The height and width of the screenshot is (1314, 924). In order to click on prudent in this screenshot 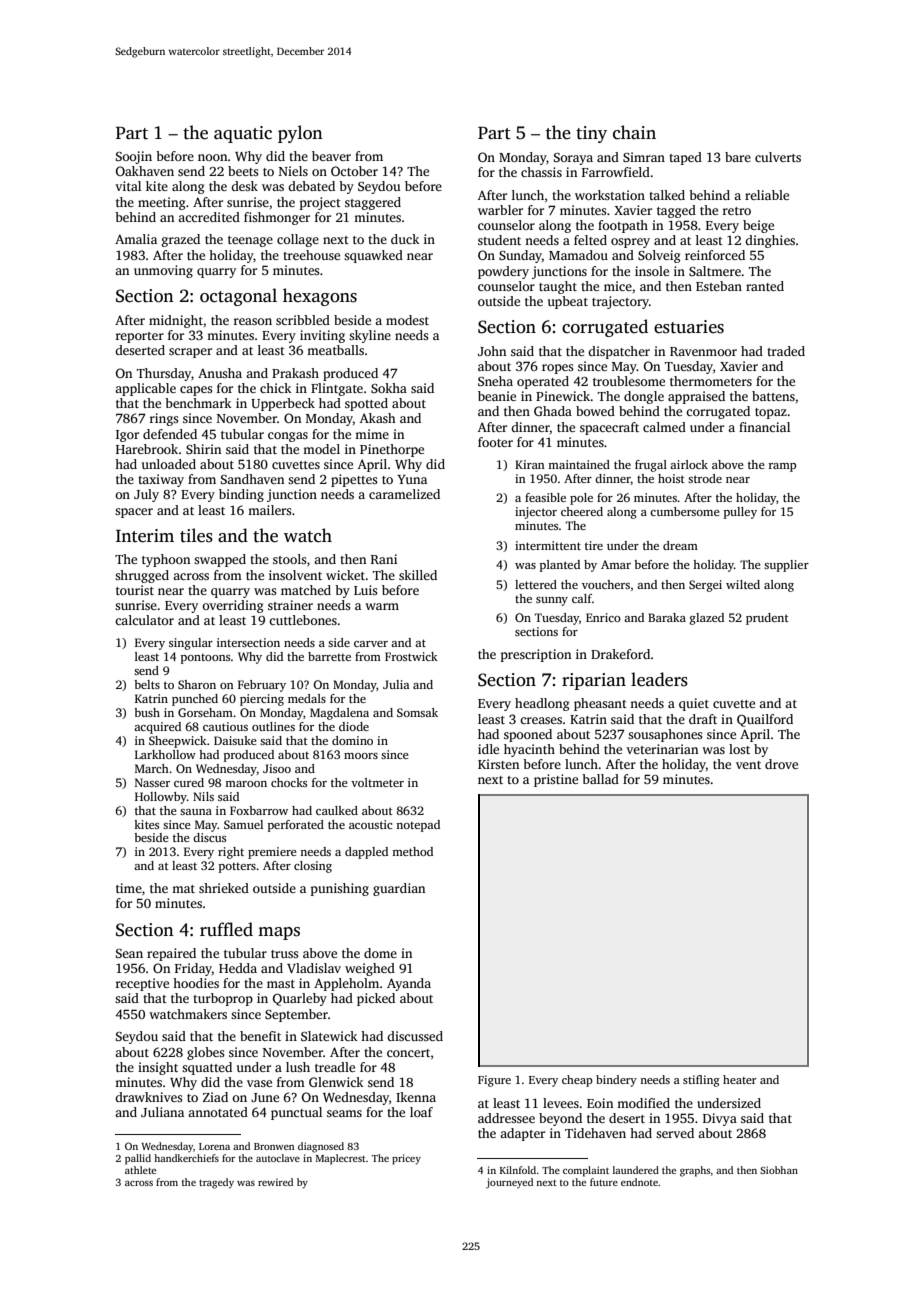, I will do `click(767, 619)`.
